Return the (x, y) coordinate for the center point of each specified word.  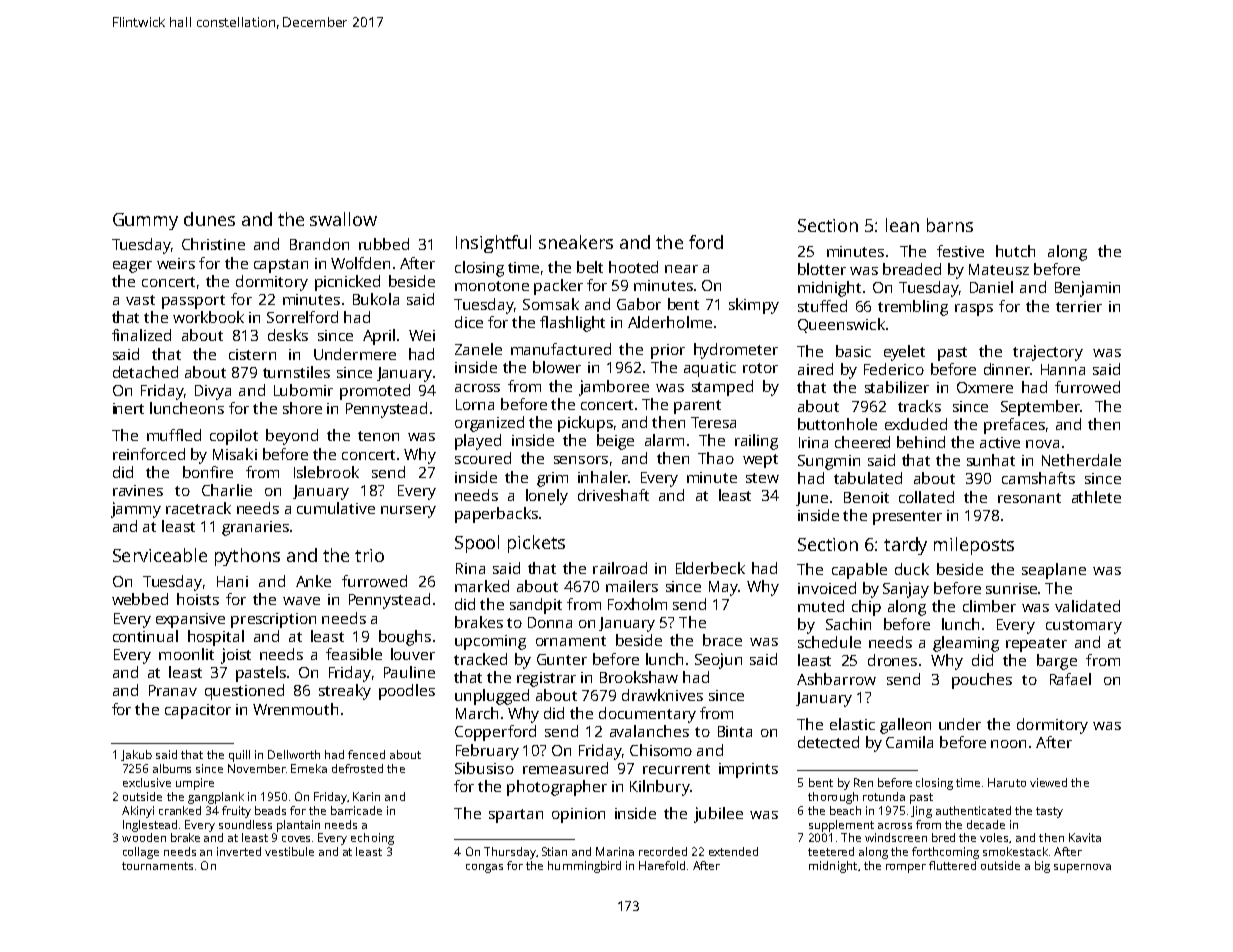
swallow (343, 219)
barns (950, 225)
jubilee (718, 815)
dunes (209, 219)
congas (484, 868)
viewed (1048, 782)
